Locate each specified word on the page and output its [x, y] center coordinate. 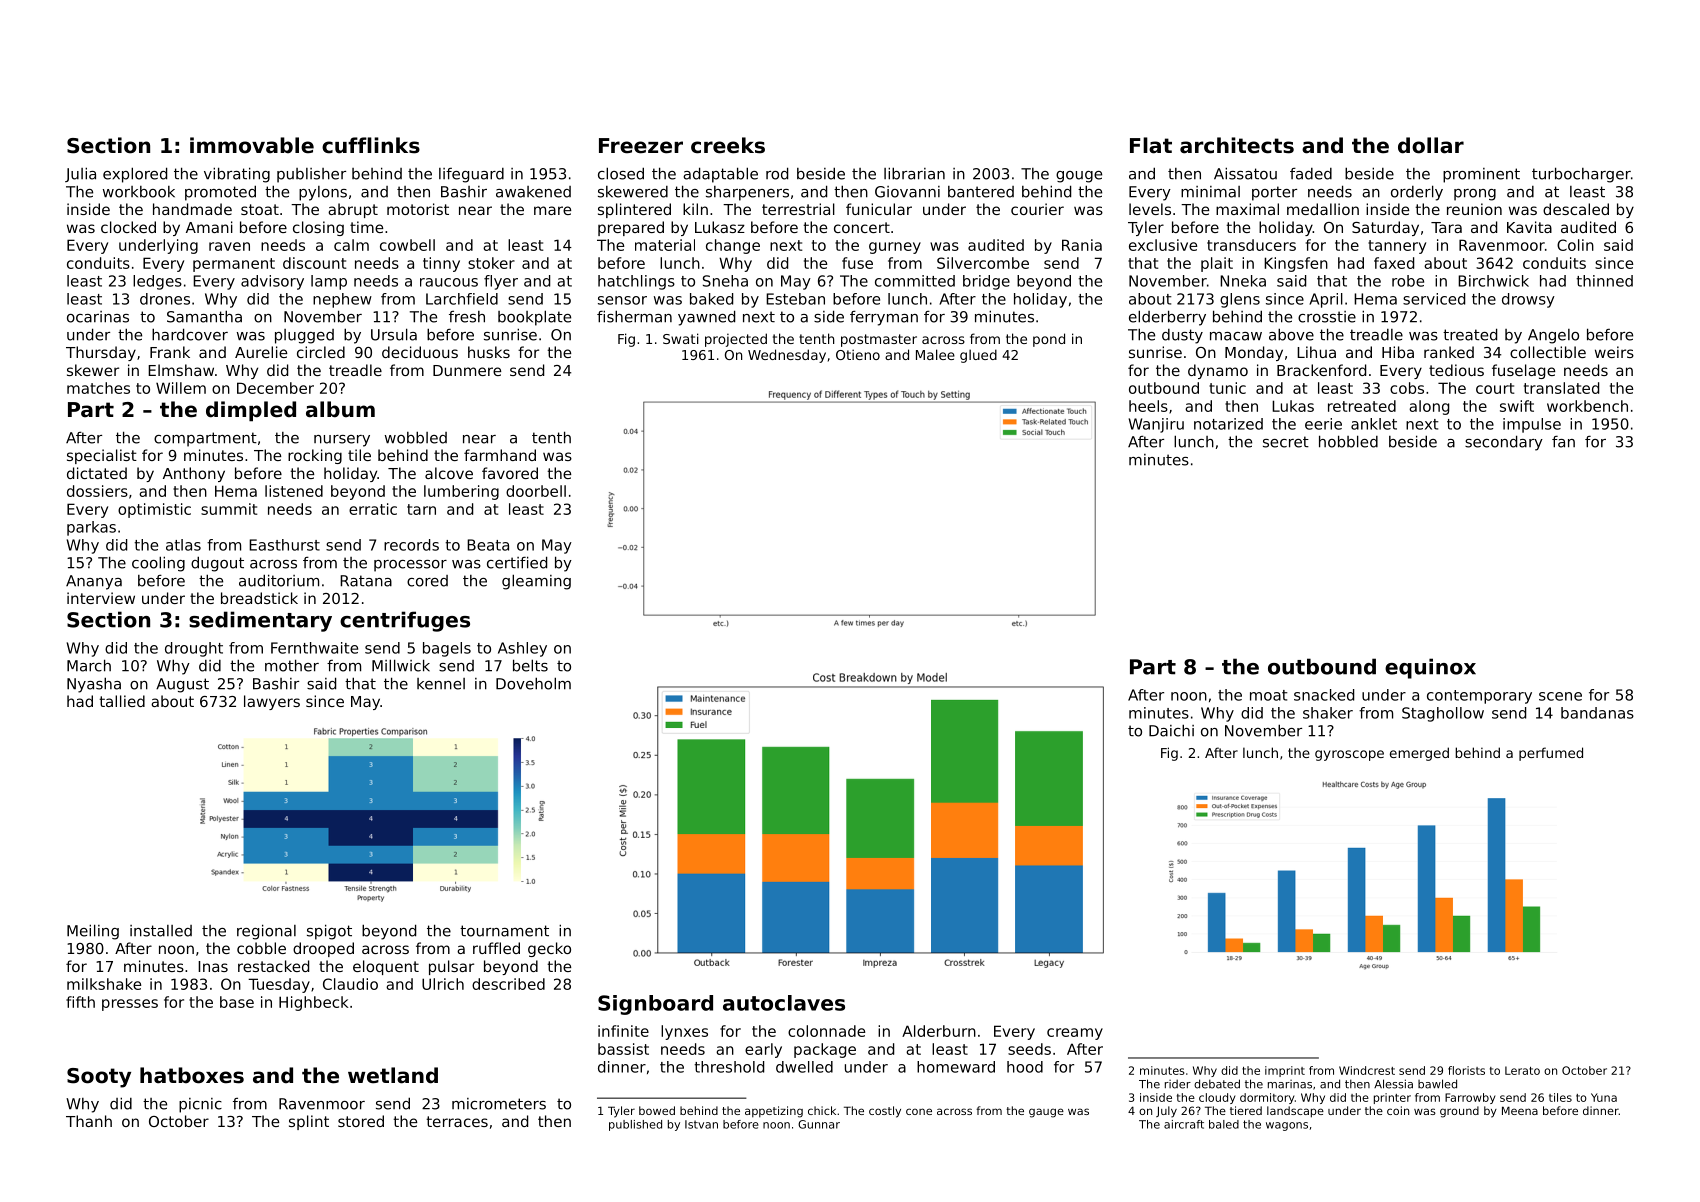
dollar [1431, 145]
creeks [728, 145]
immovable [252, 145]
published [635, 1125]
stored [361, 1121]
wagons [1287, 1126]
